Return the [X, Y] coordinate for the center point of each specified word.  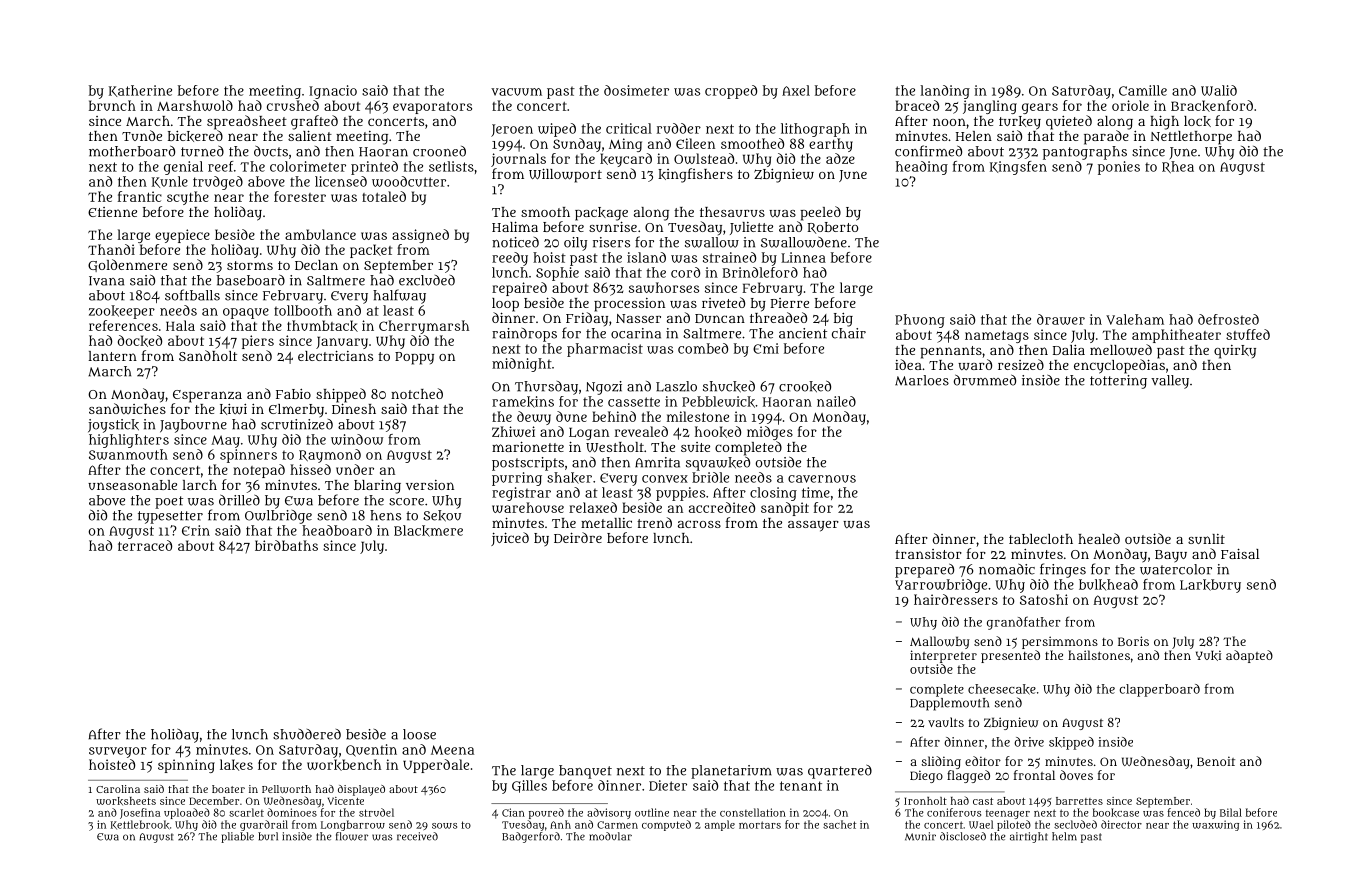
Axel [796, 90]
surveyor [118, 752]
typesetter [170, 517]
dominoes [292, 812]
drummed [985, 380]
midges [770, 433]
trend [654, 522]
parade [1106, 137]
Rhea [1178, 167]
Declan [316, 265]
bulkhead [1108, 585]
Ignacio [333, 92]
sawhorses [664, 287]
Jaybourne [193, 426]
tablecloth [1041, 539]
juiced [510, 539]
